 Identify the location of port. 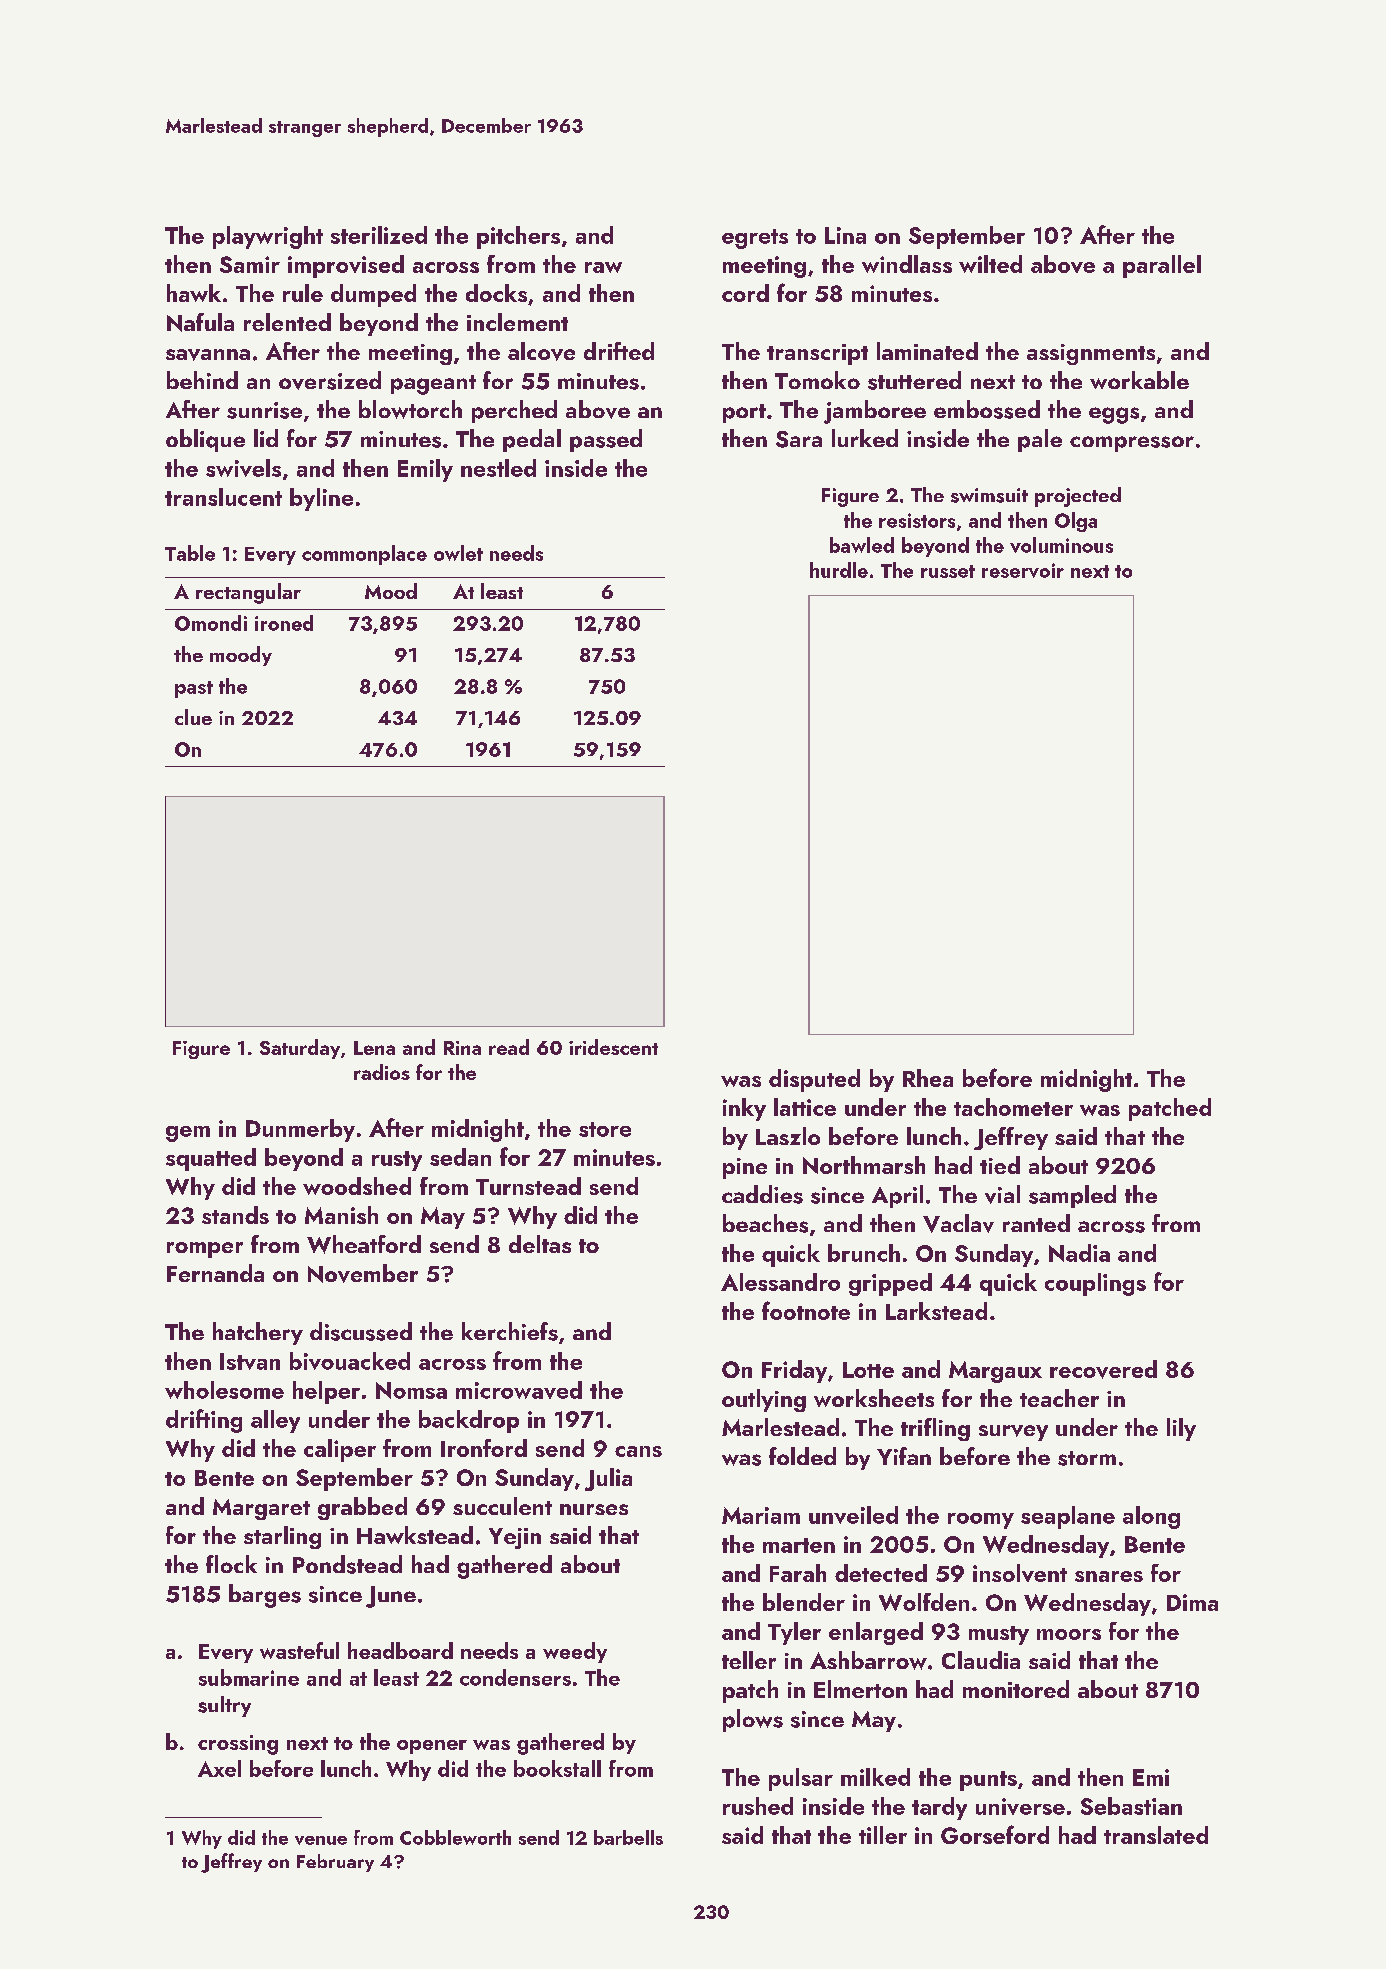
(744, 413).
